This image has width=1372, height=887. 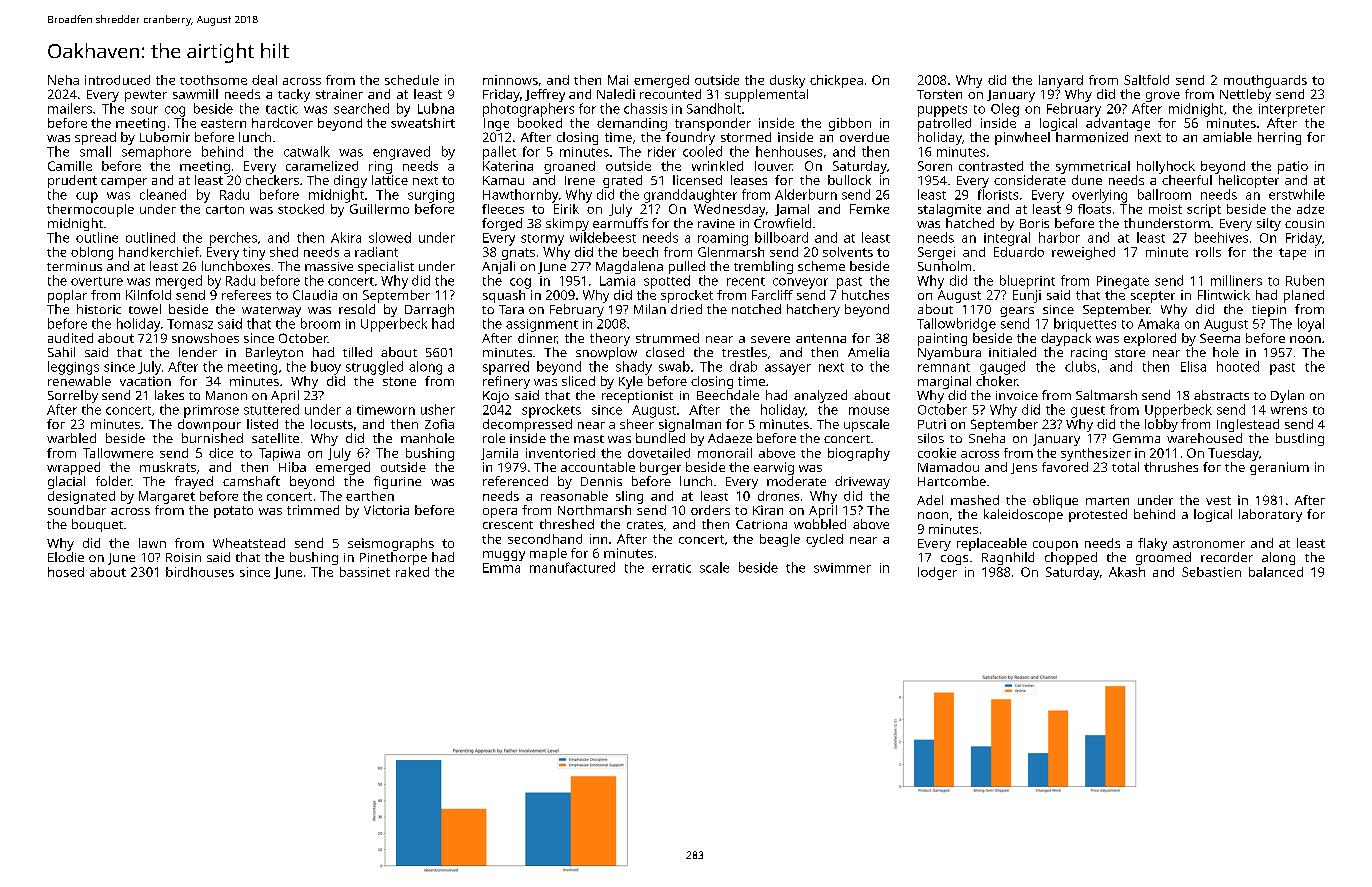 What do you see at coordinates (671, 568) in the image?
I see `erratic` at bounding box center [671, 568].
